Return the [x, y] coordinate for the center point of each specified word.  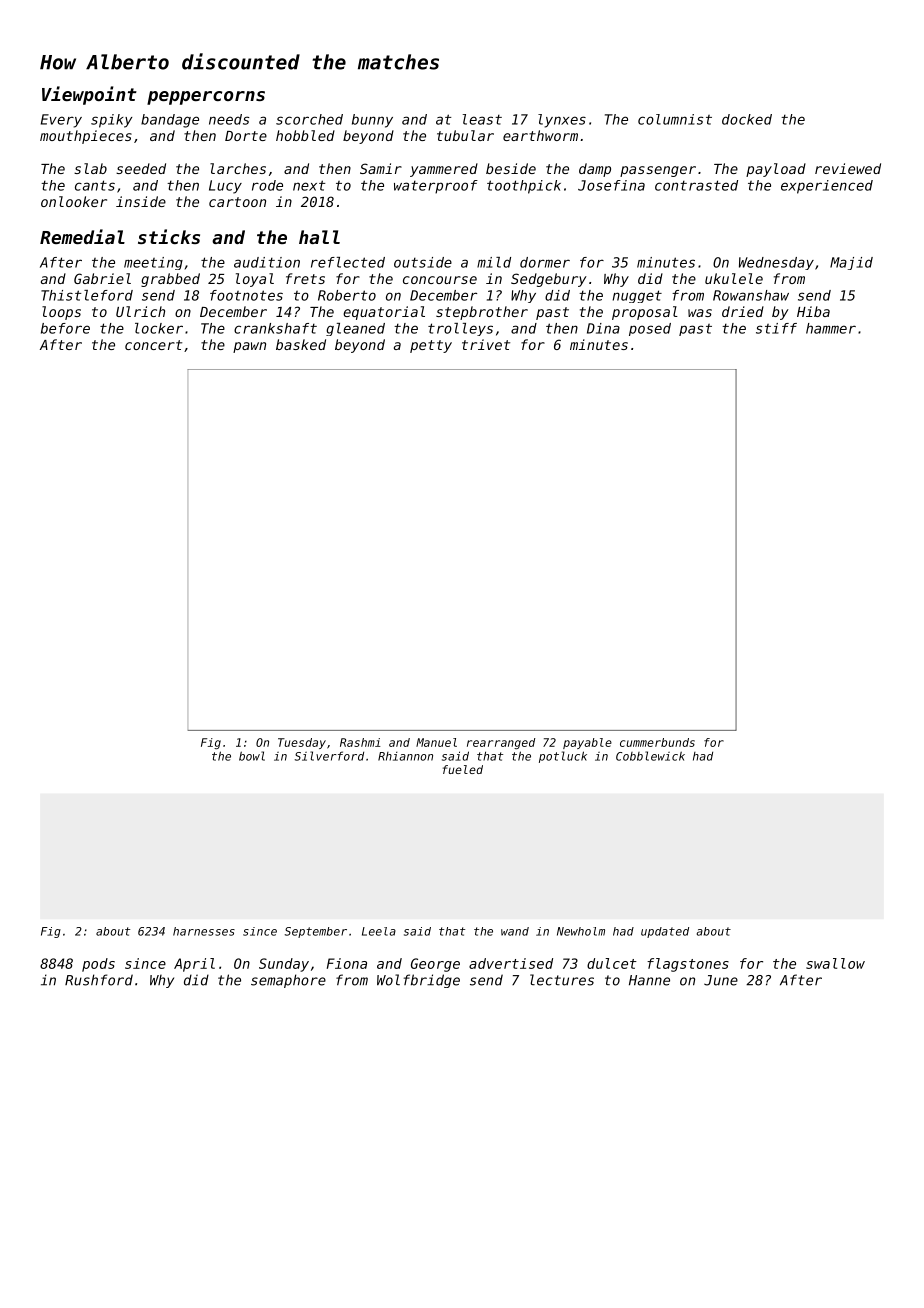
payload [776, 170]
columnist [675, 119]
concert [153, 345]
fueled [463, 769]
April [194, 965]
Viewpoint [89, 95]
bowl [252, 756]
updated [665, 932]
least [482, 119]
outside [423, 262]
